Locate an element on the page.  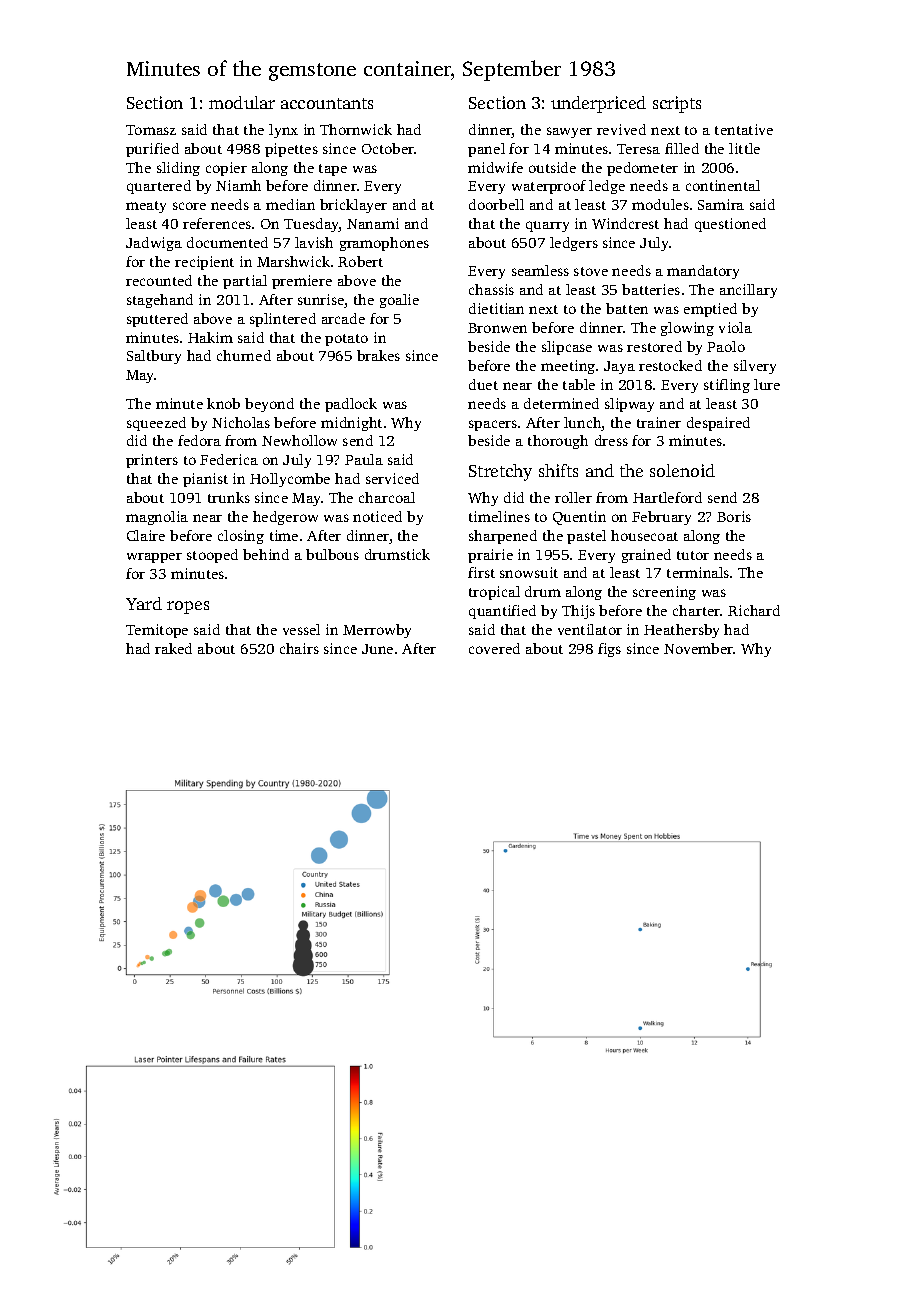
goalie is located at coordinates (399, 301).
